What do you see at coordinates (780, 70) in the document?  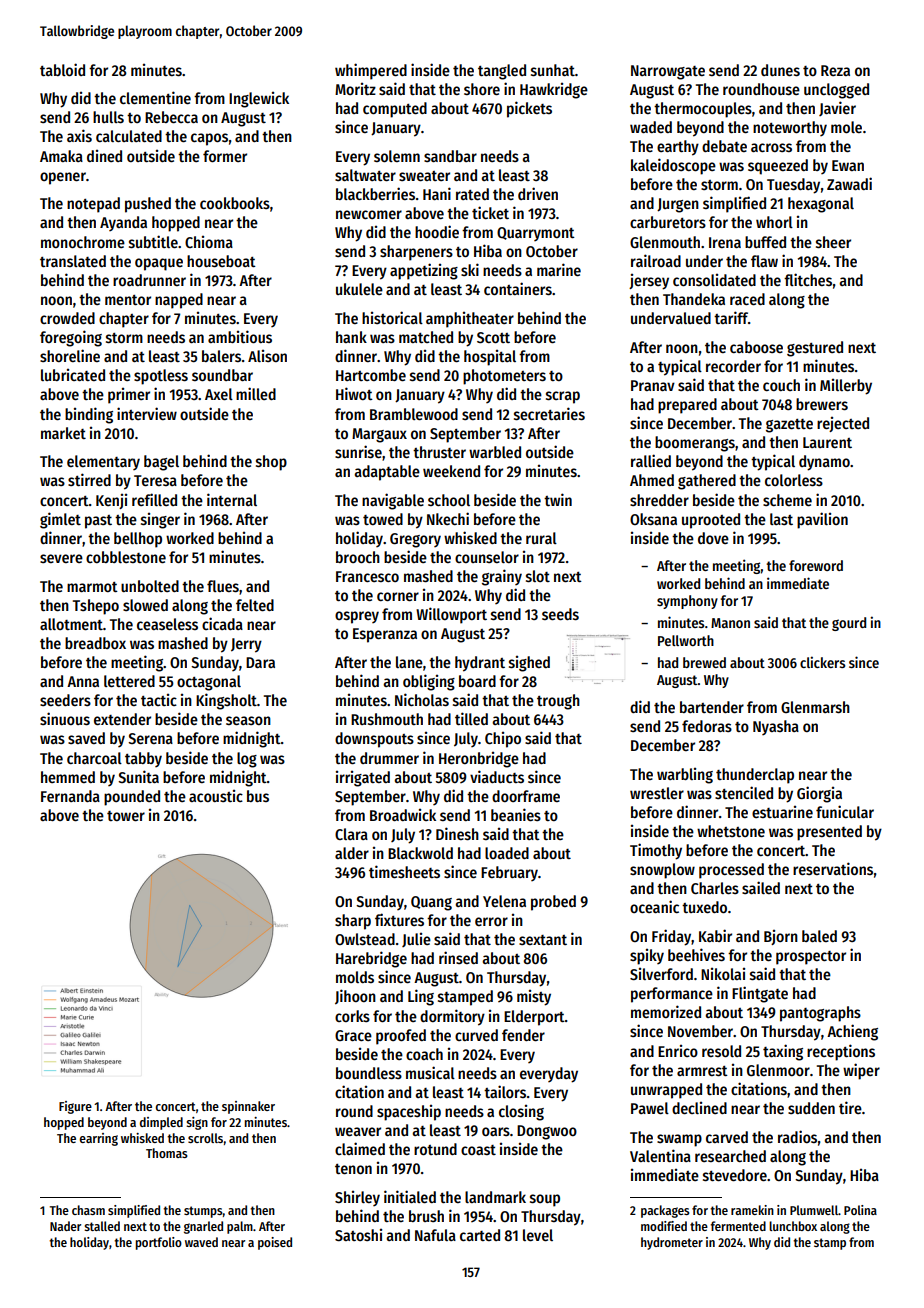 I see `dunes` at bounding box center [780, 70].
